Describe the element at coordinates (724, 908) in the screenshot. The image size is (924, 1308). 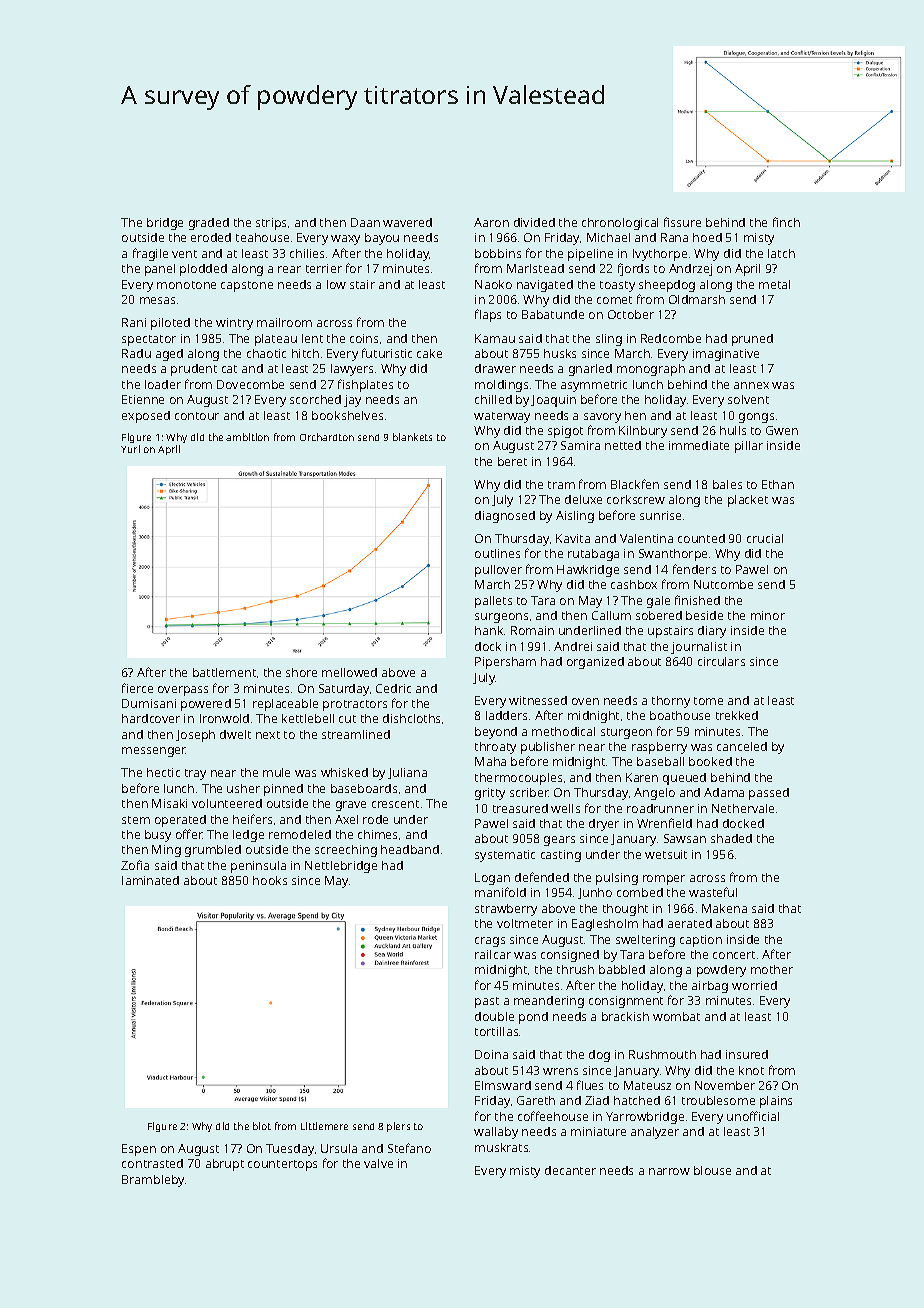
I see `Makena` at that location.
